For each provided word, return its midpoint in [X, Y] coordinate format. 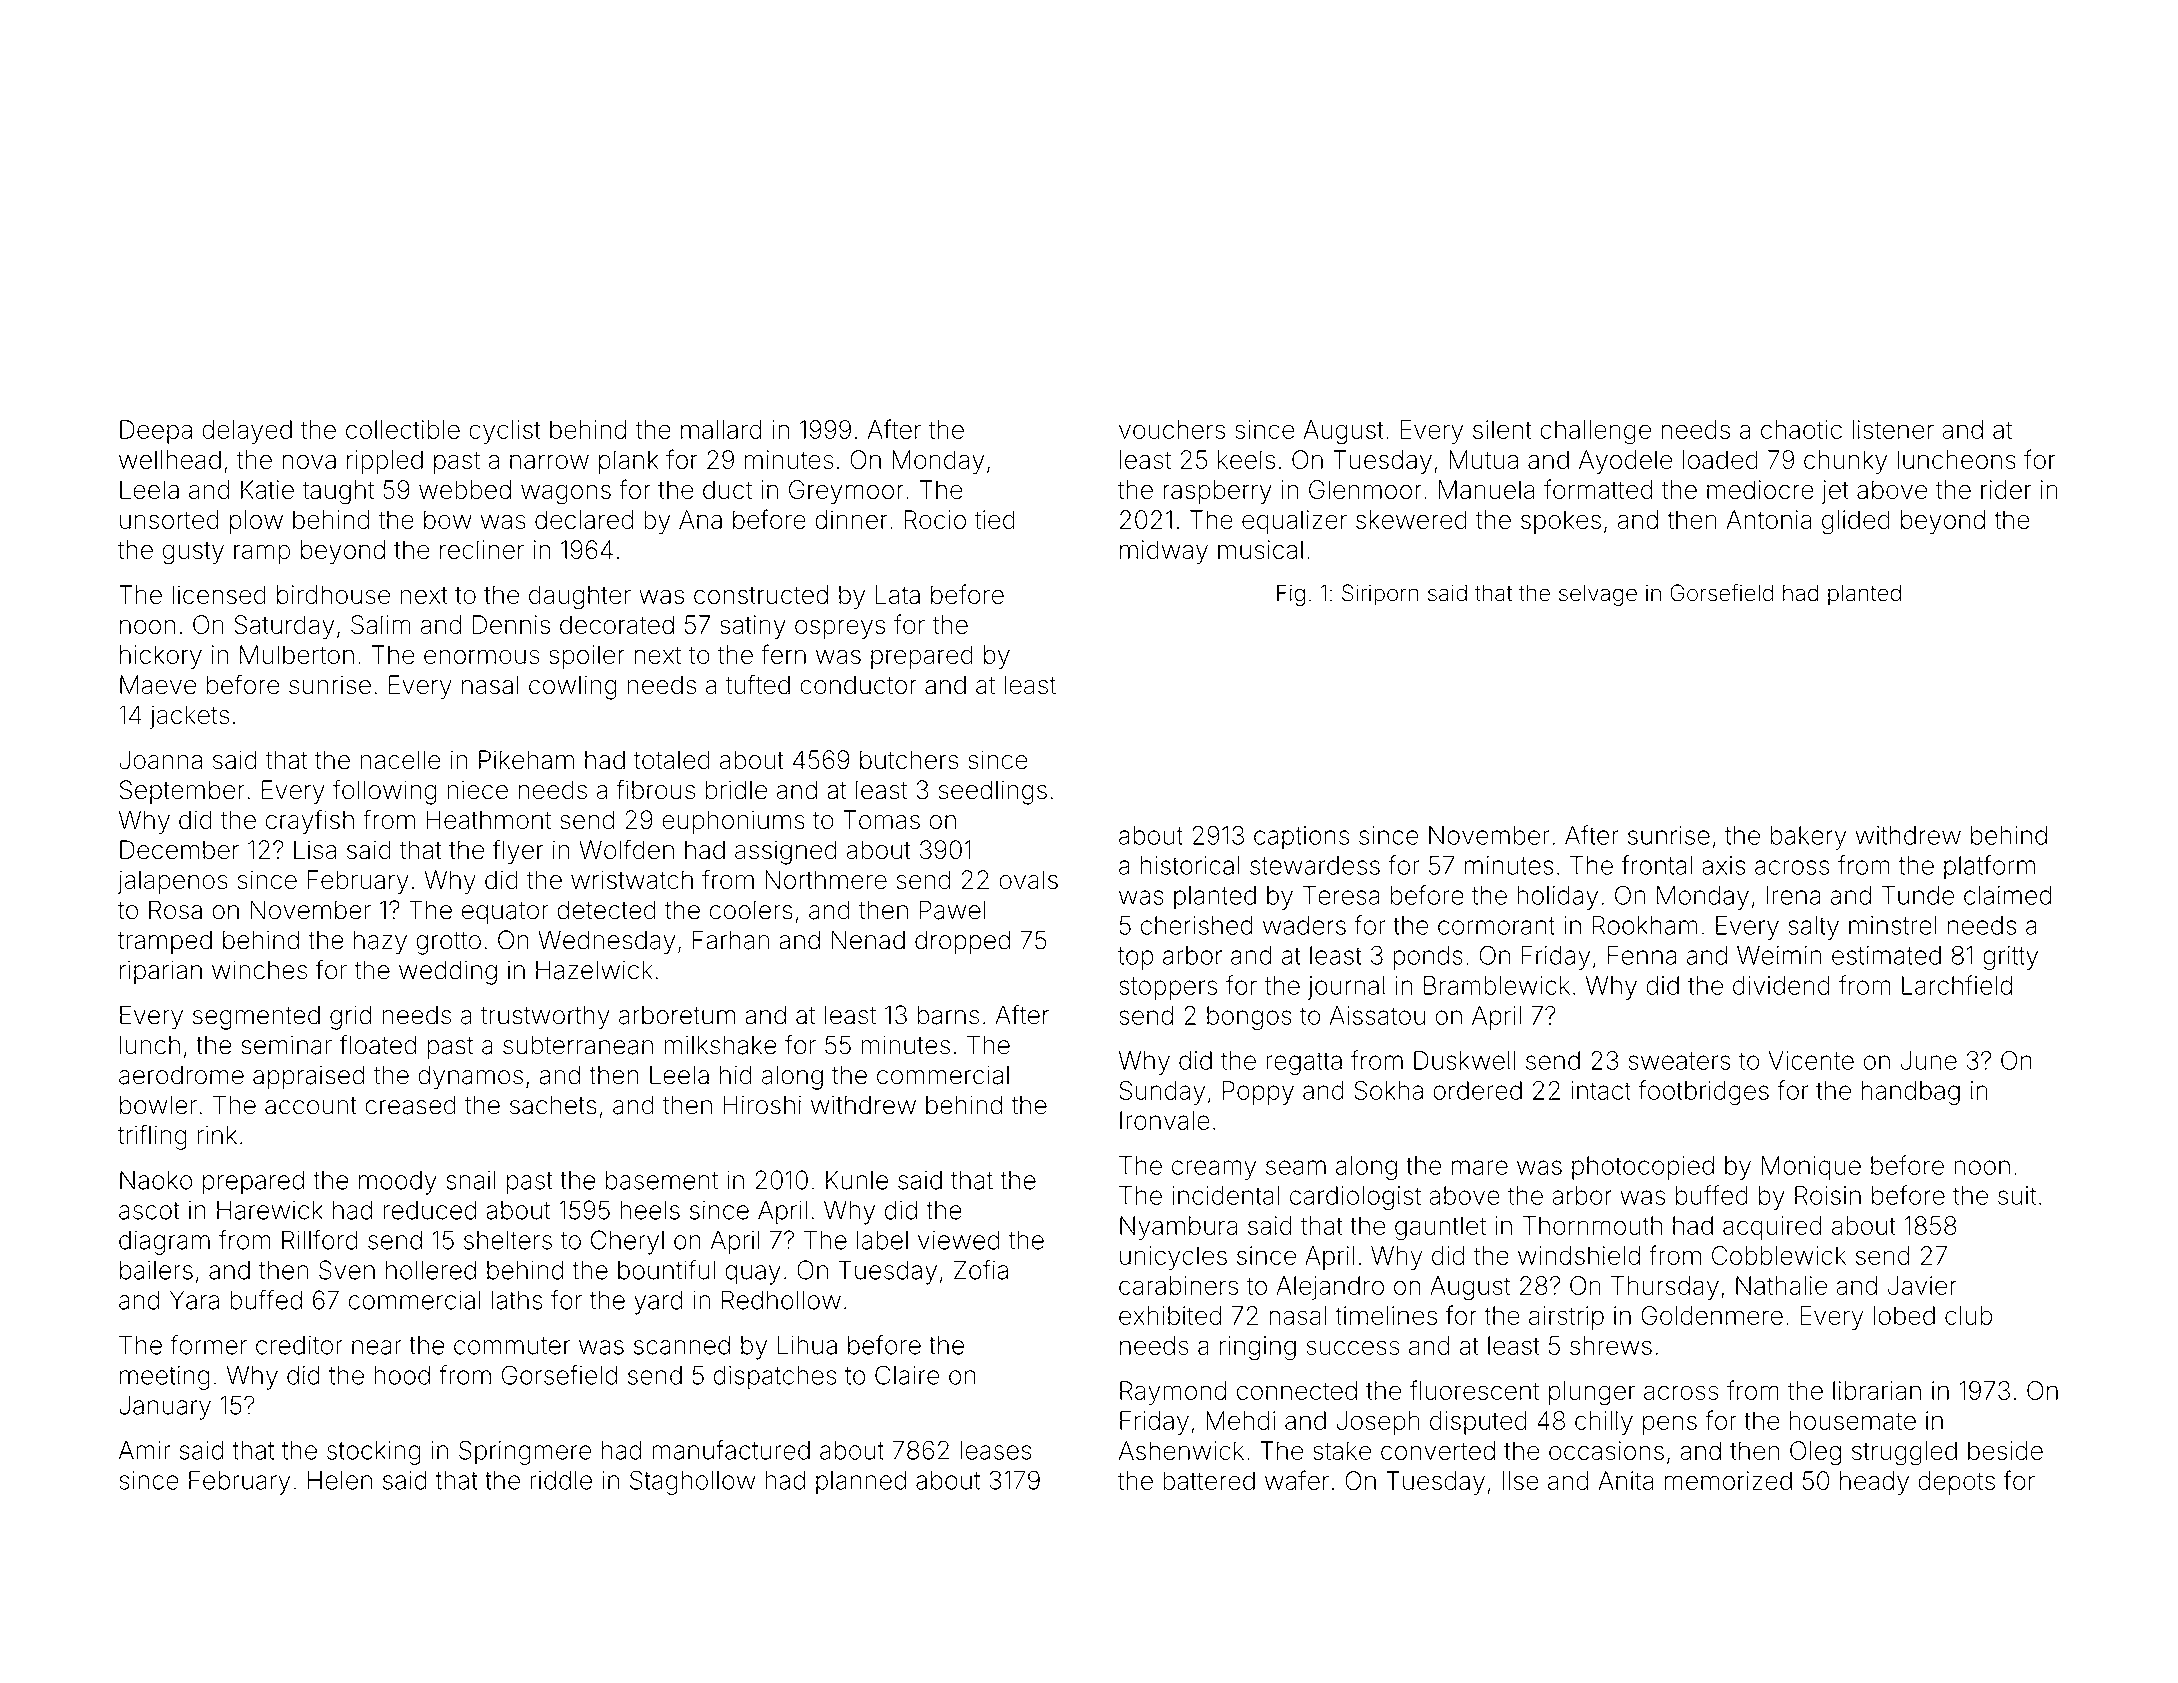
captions [1301, 838]
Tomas [881, 820]
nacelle [401, 760]
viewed [959, 1240]
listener [1893, 429]
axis [1723, 865]
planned [861, 1483]
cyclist [505, 432]
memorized [1728, 1480]
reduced [430, 1210]
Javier [1922, 1285]
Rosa [175, 910]
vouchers [1172, 429]
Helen [340, 1480]
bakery [1808, 838]
